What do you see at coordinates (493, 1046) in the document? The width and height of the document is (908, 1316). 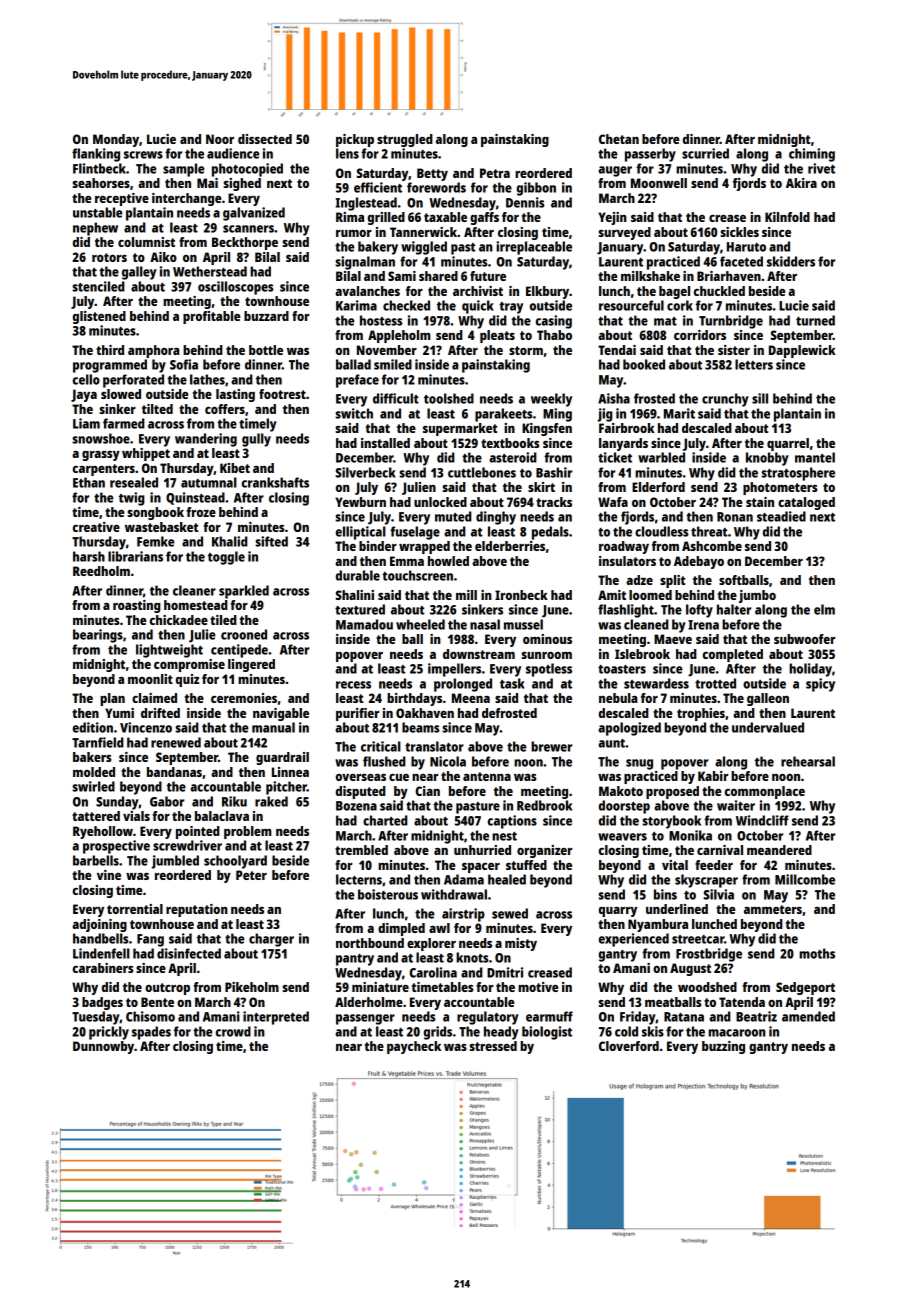 I see `stressed` at bounding box center [493, 1046].
